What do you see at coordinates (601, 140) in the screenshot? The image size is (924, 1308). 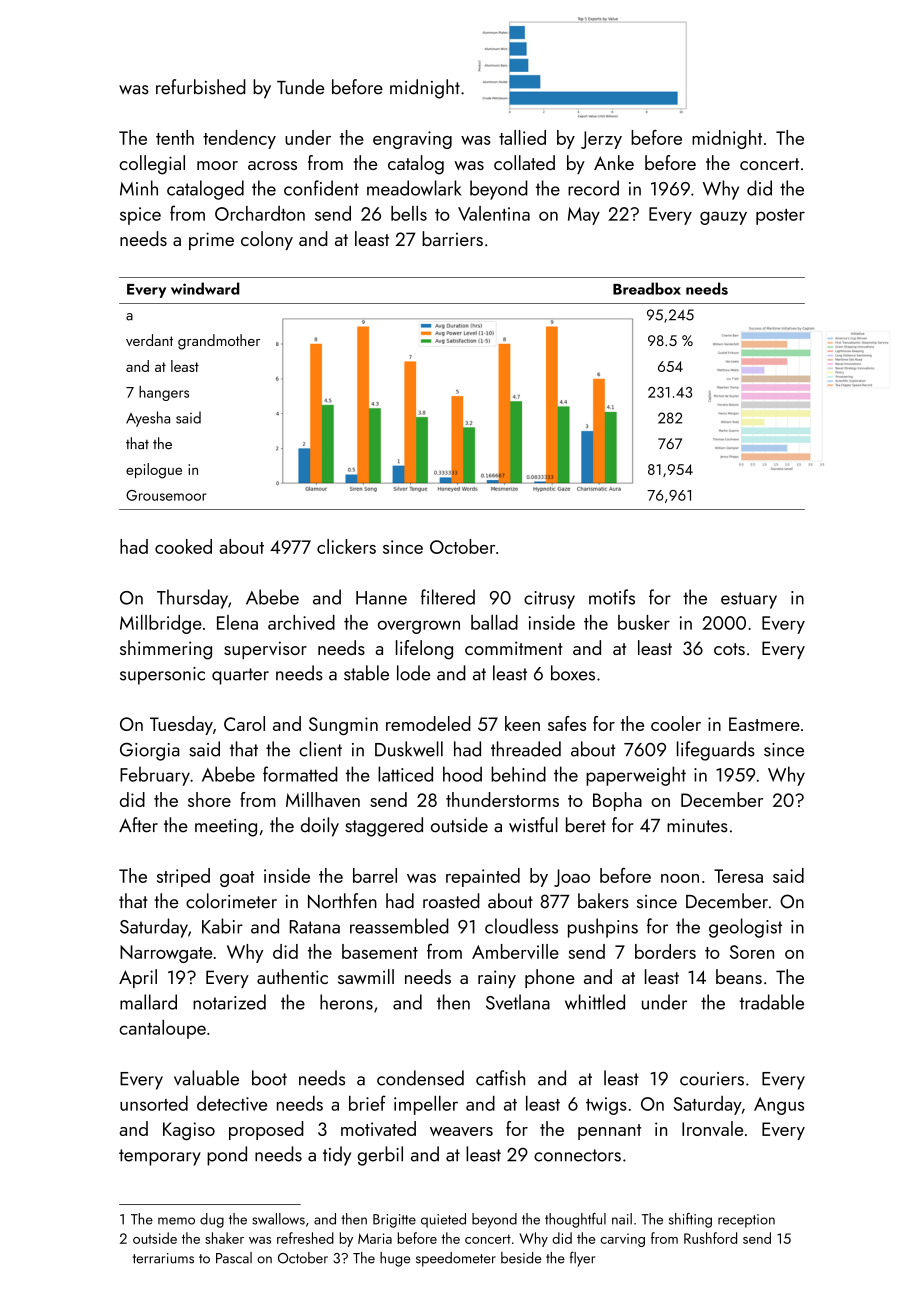 I see `Jerzy` at bounding box center [601, 140].
